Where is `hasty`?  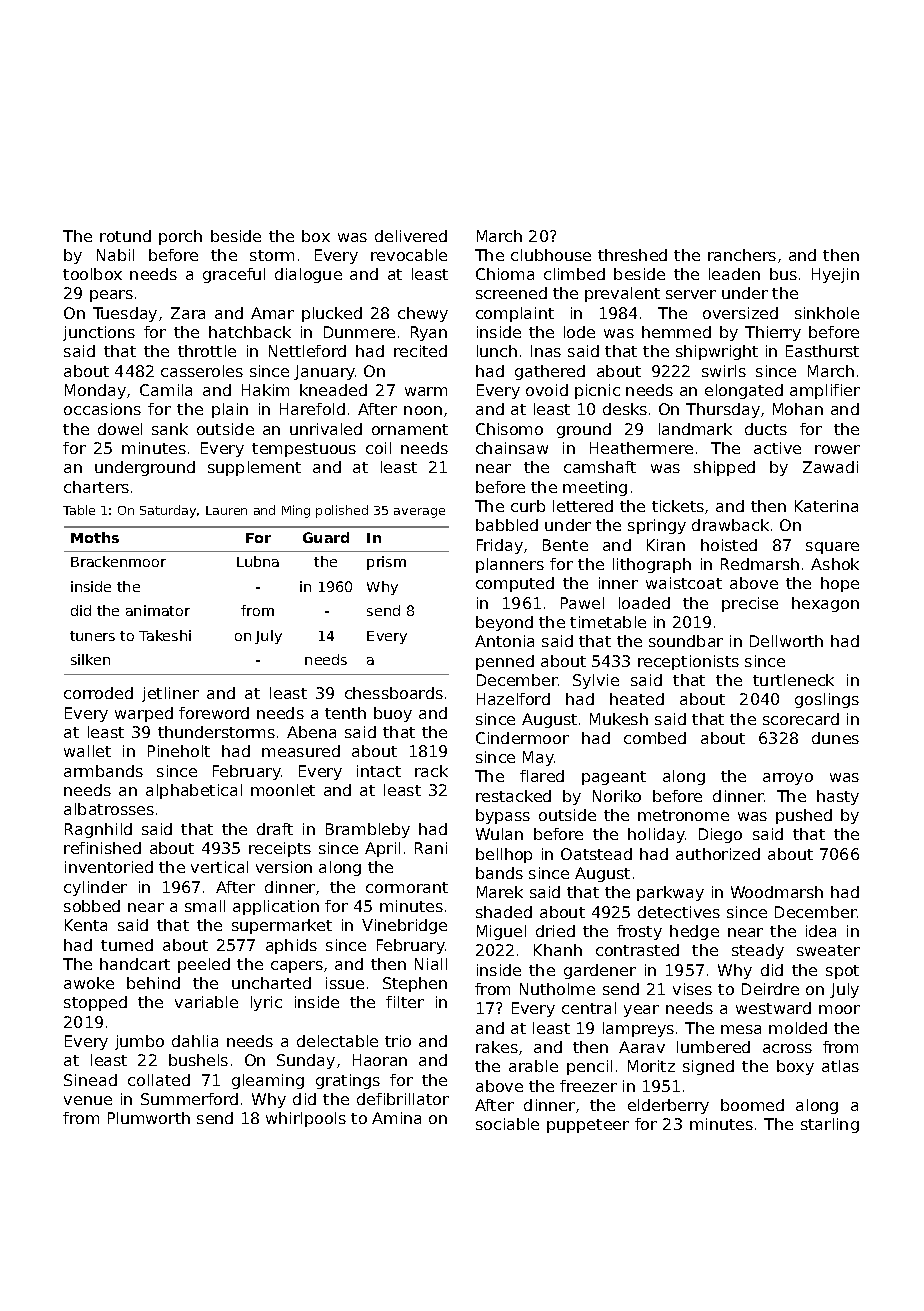 hasty is located at coordinates (838, 797).
